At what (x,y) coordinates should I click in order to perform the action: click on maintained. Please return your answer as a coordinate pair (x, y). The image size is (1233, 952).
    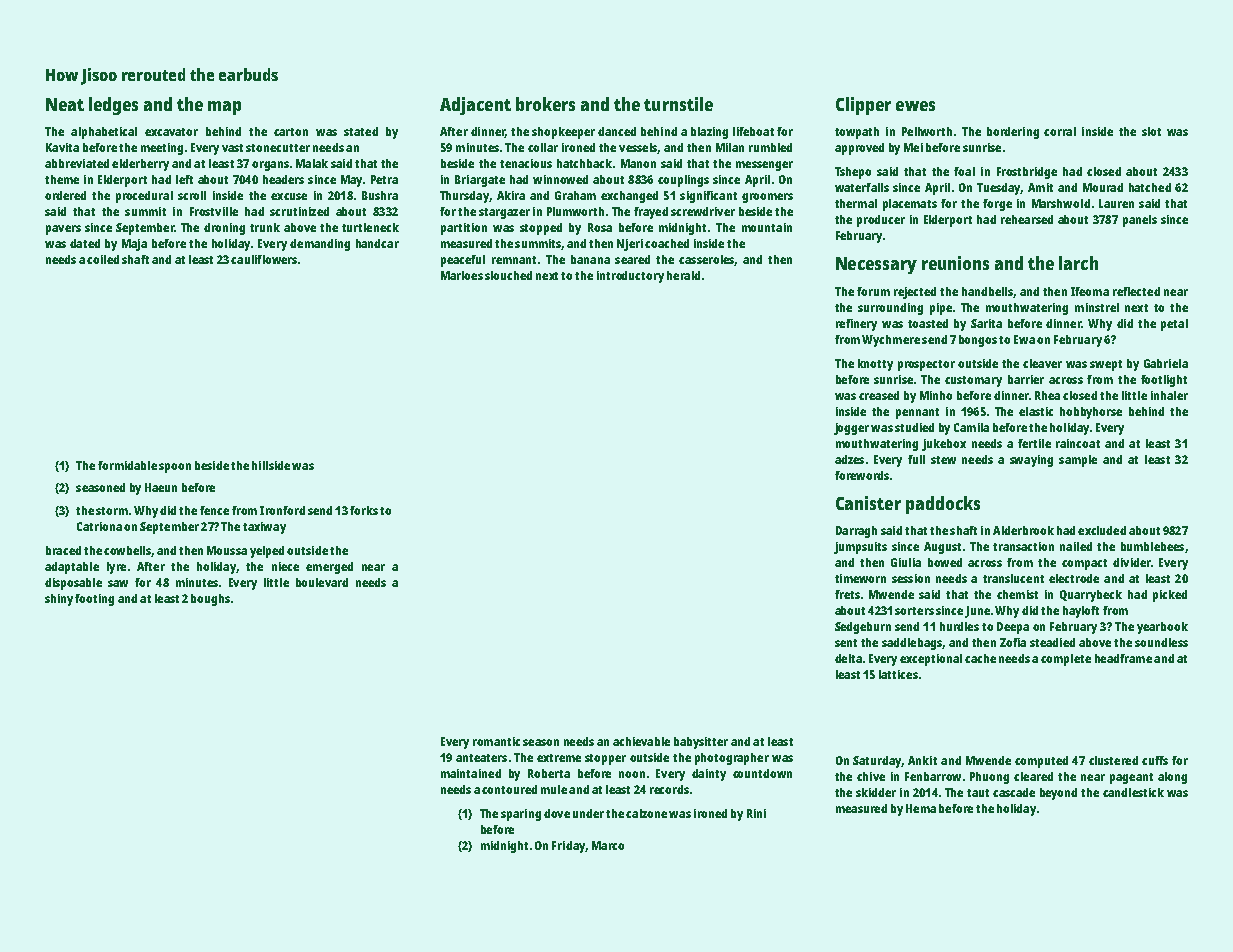
    Looking at the image, I should click on (471, 773).
